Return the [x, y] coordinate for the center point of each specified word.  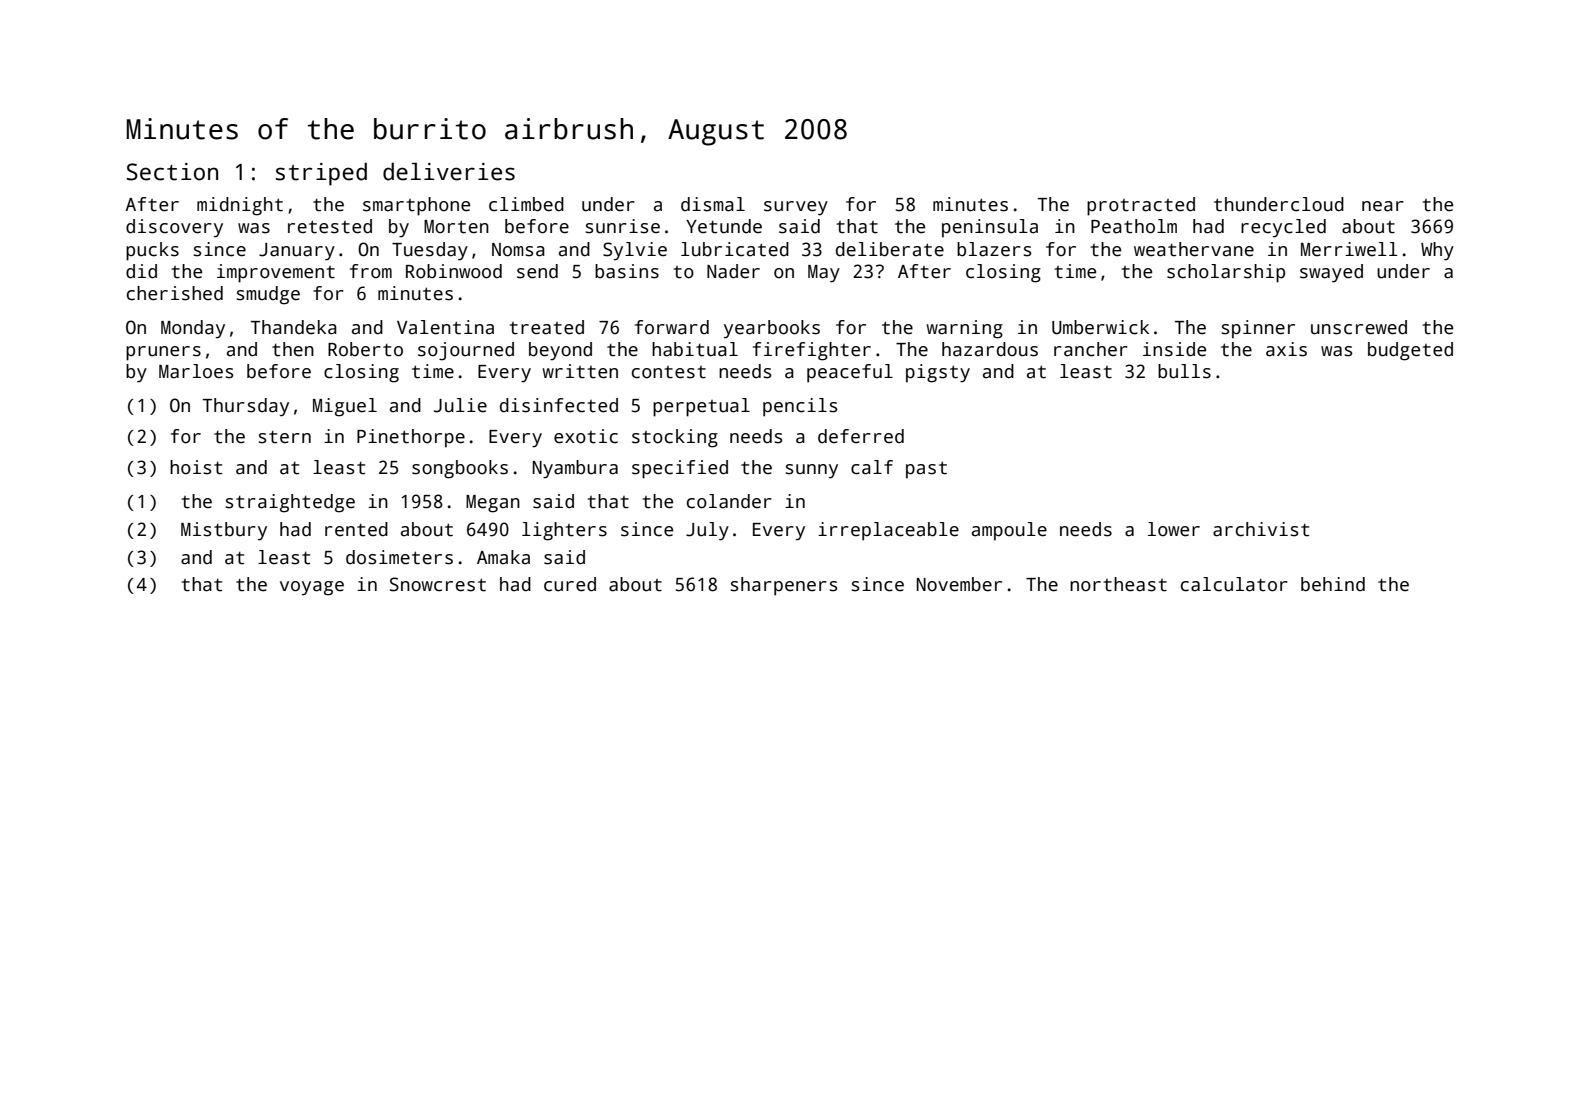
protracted [1141, 206]
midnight [240, 206]
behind [1333, 584]
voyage [312, 588]
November [959, 584]
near [1383, 206]
